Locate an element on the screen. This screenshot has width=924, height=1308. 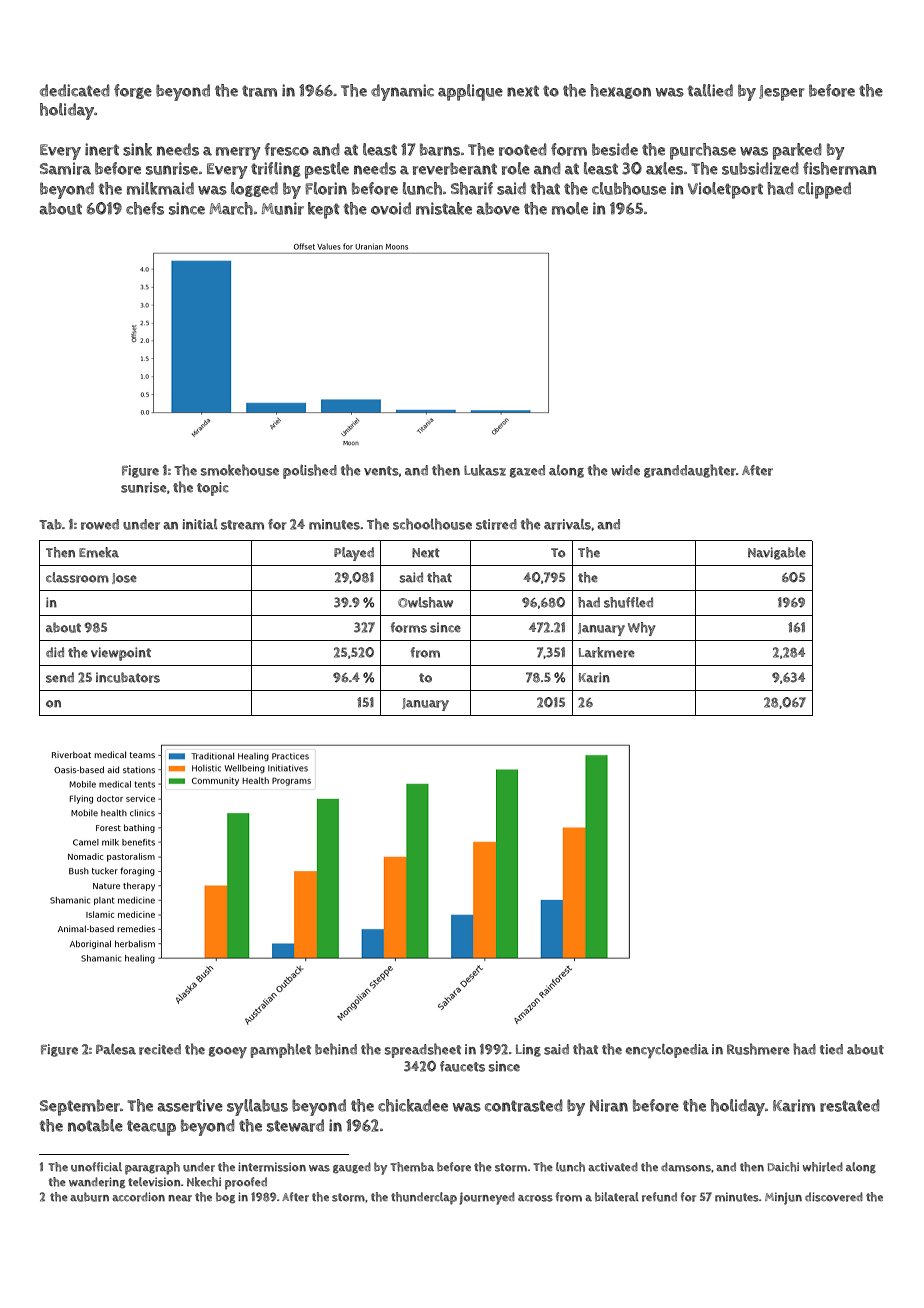
gauged is located at coordinates (352, 1168).
